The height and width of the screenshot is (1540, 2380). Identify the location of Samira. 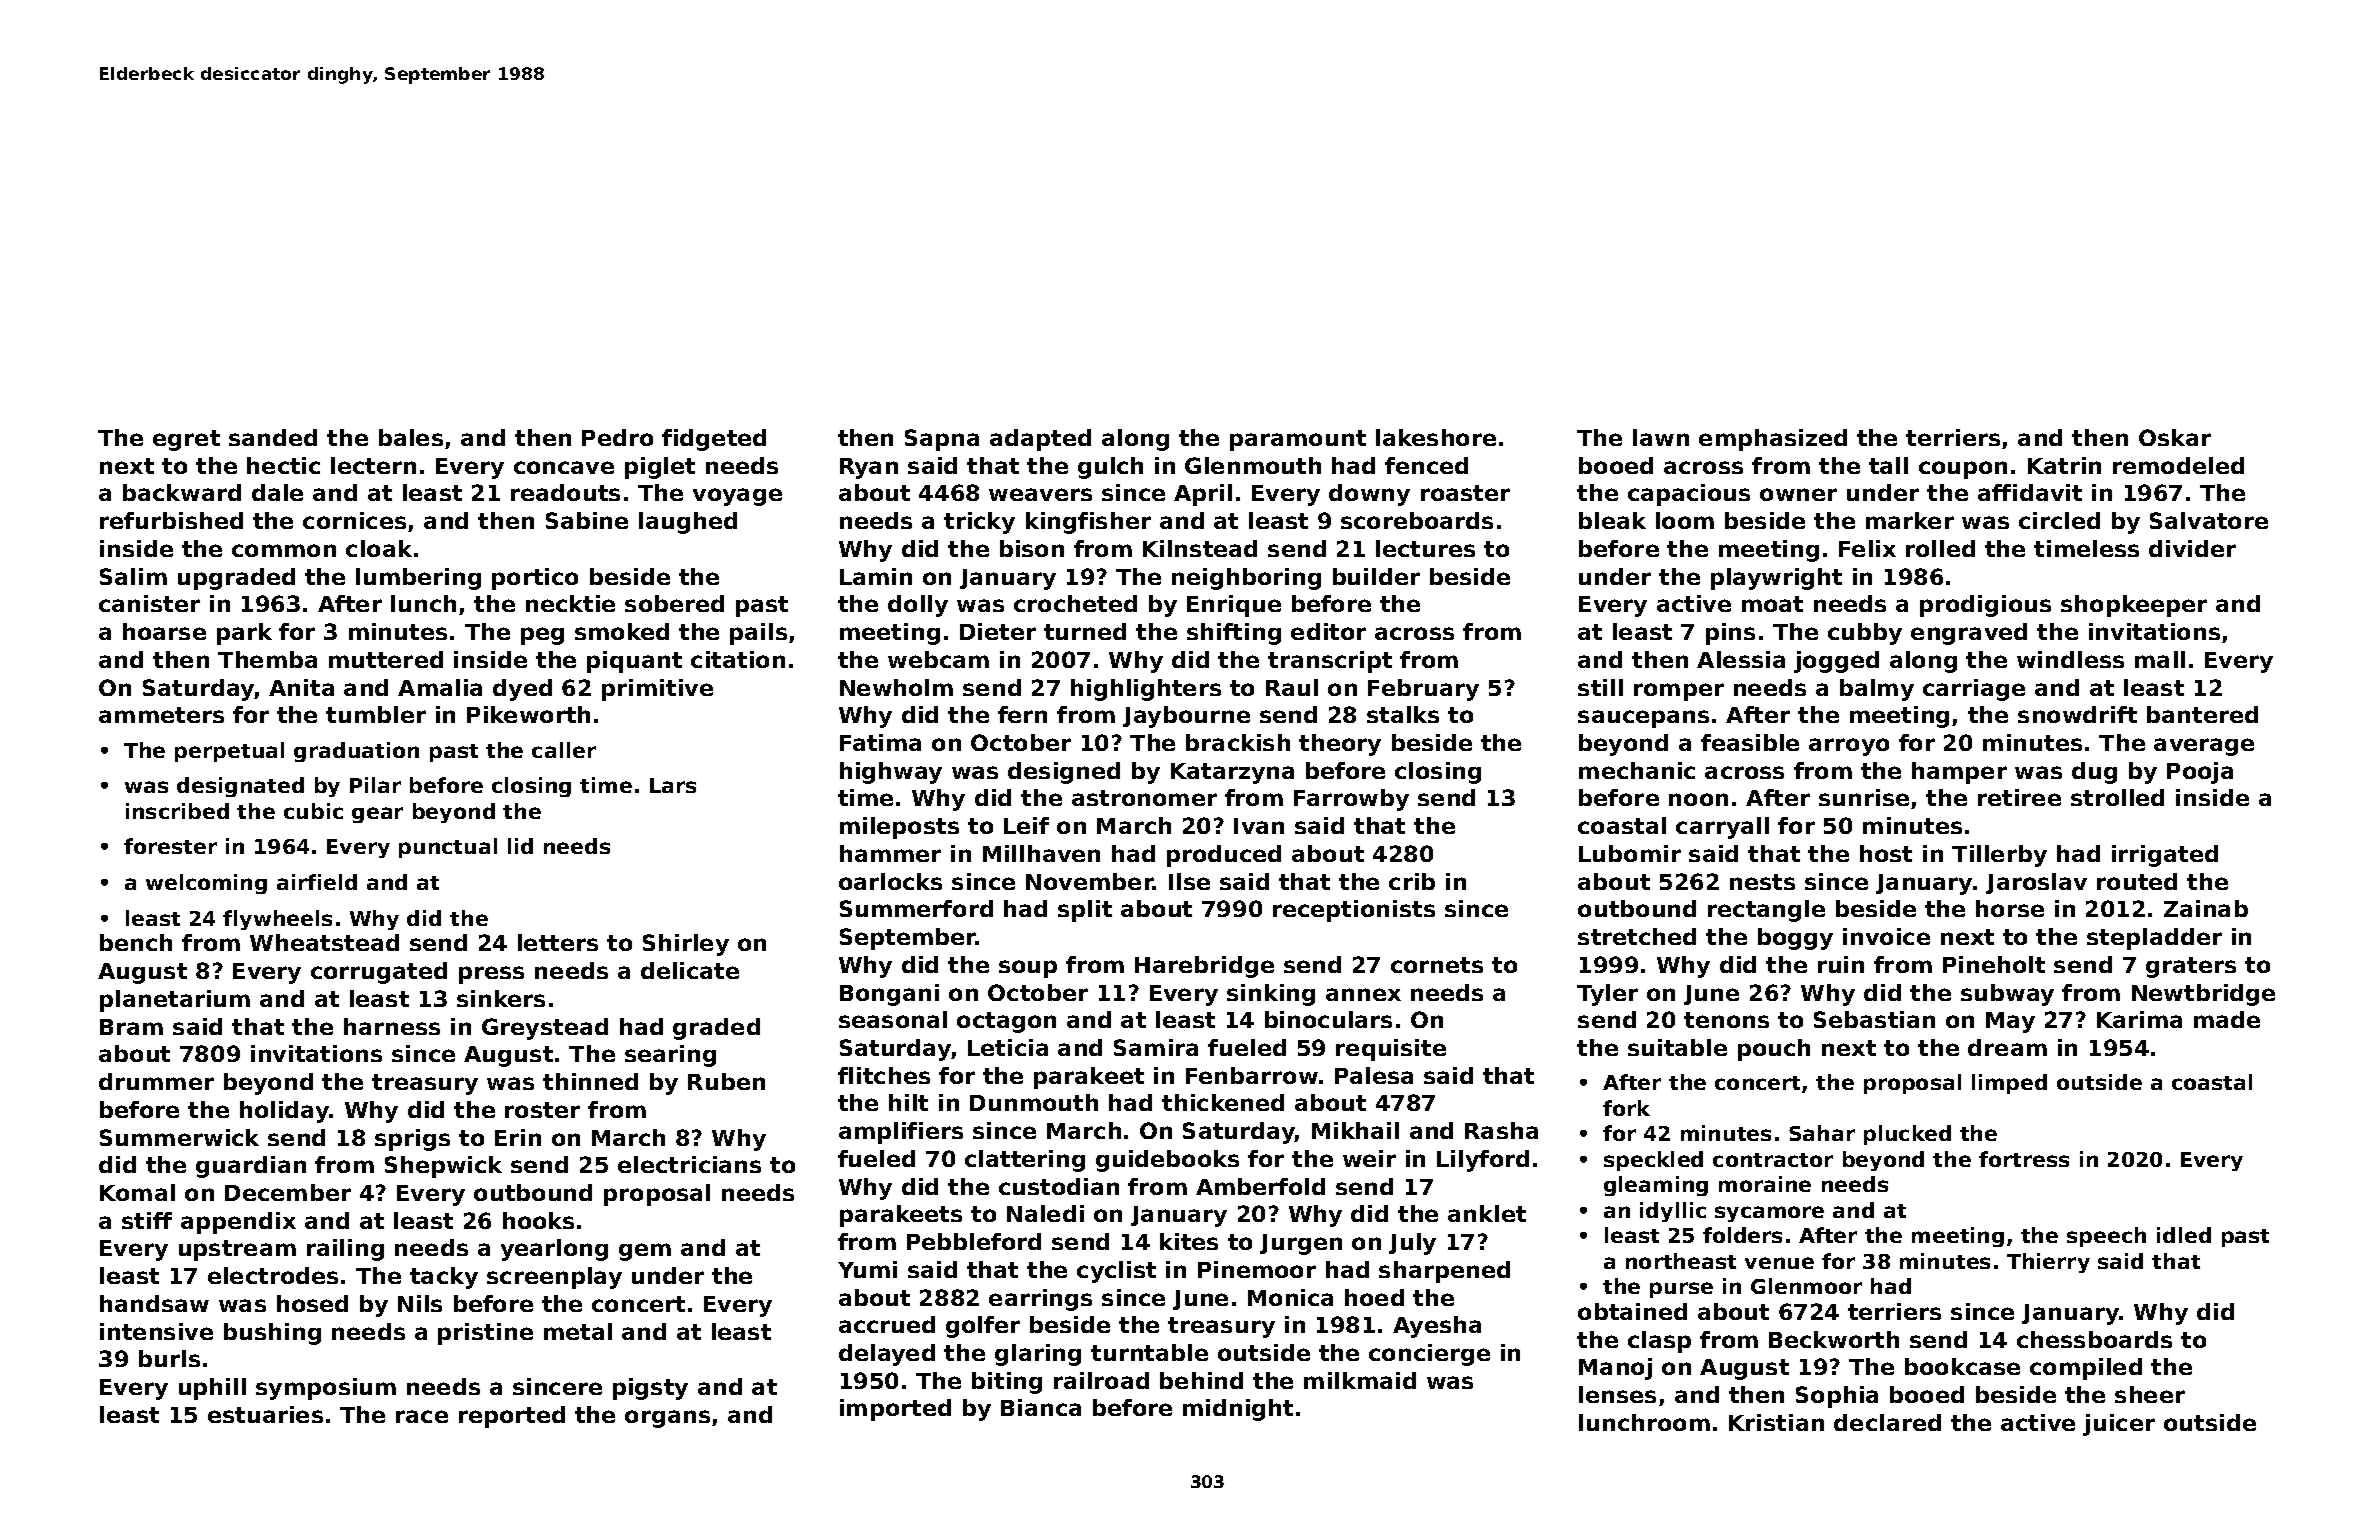
(1156, 1047).
